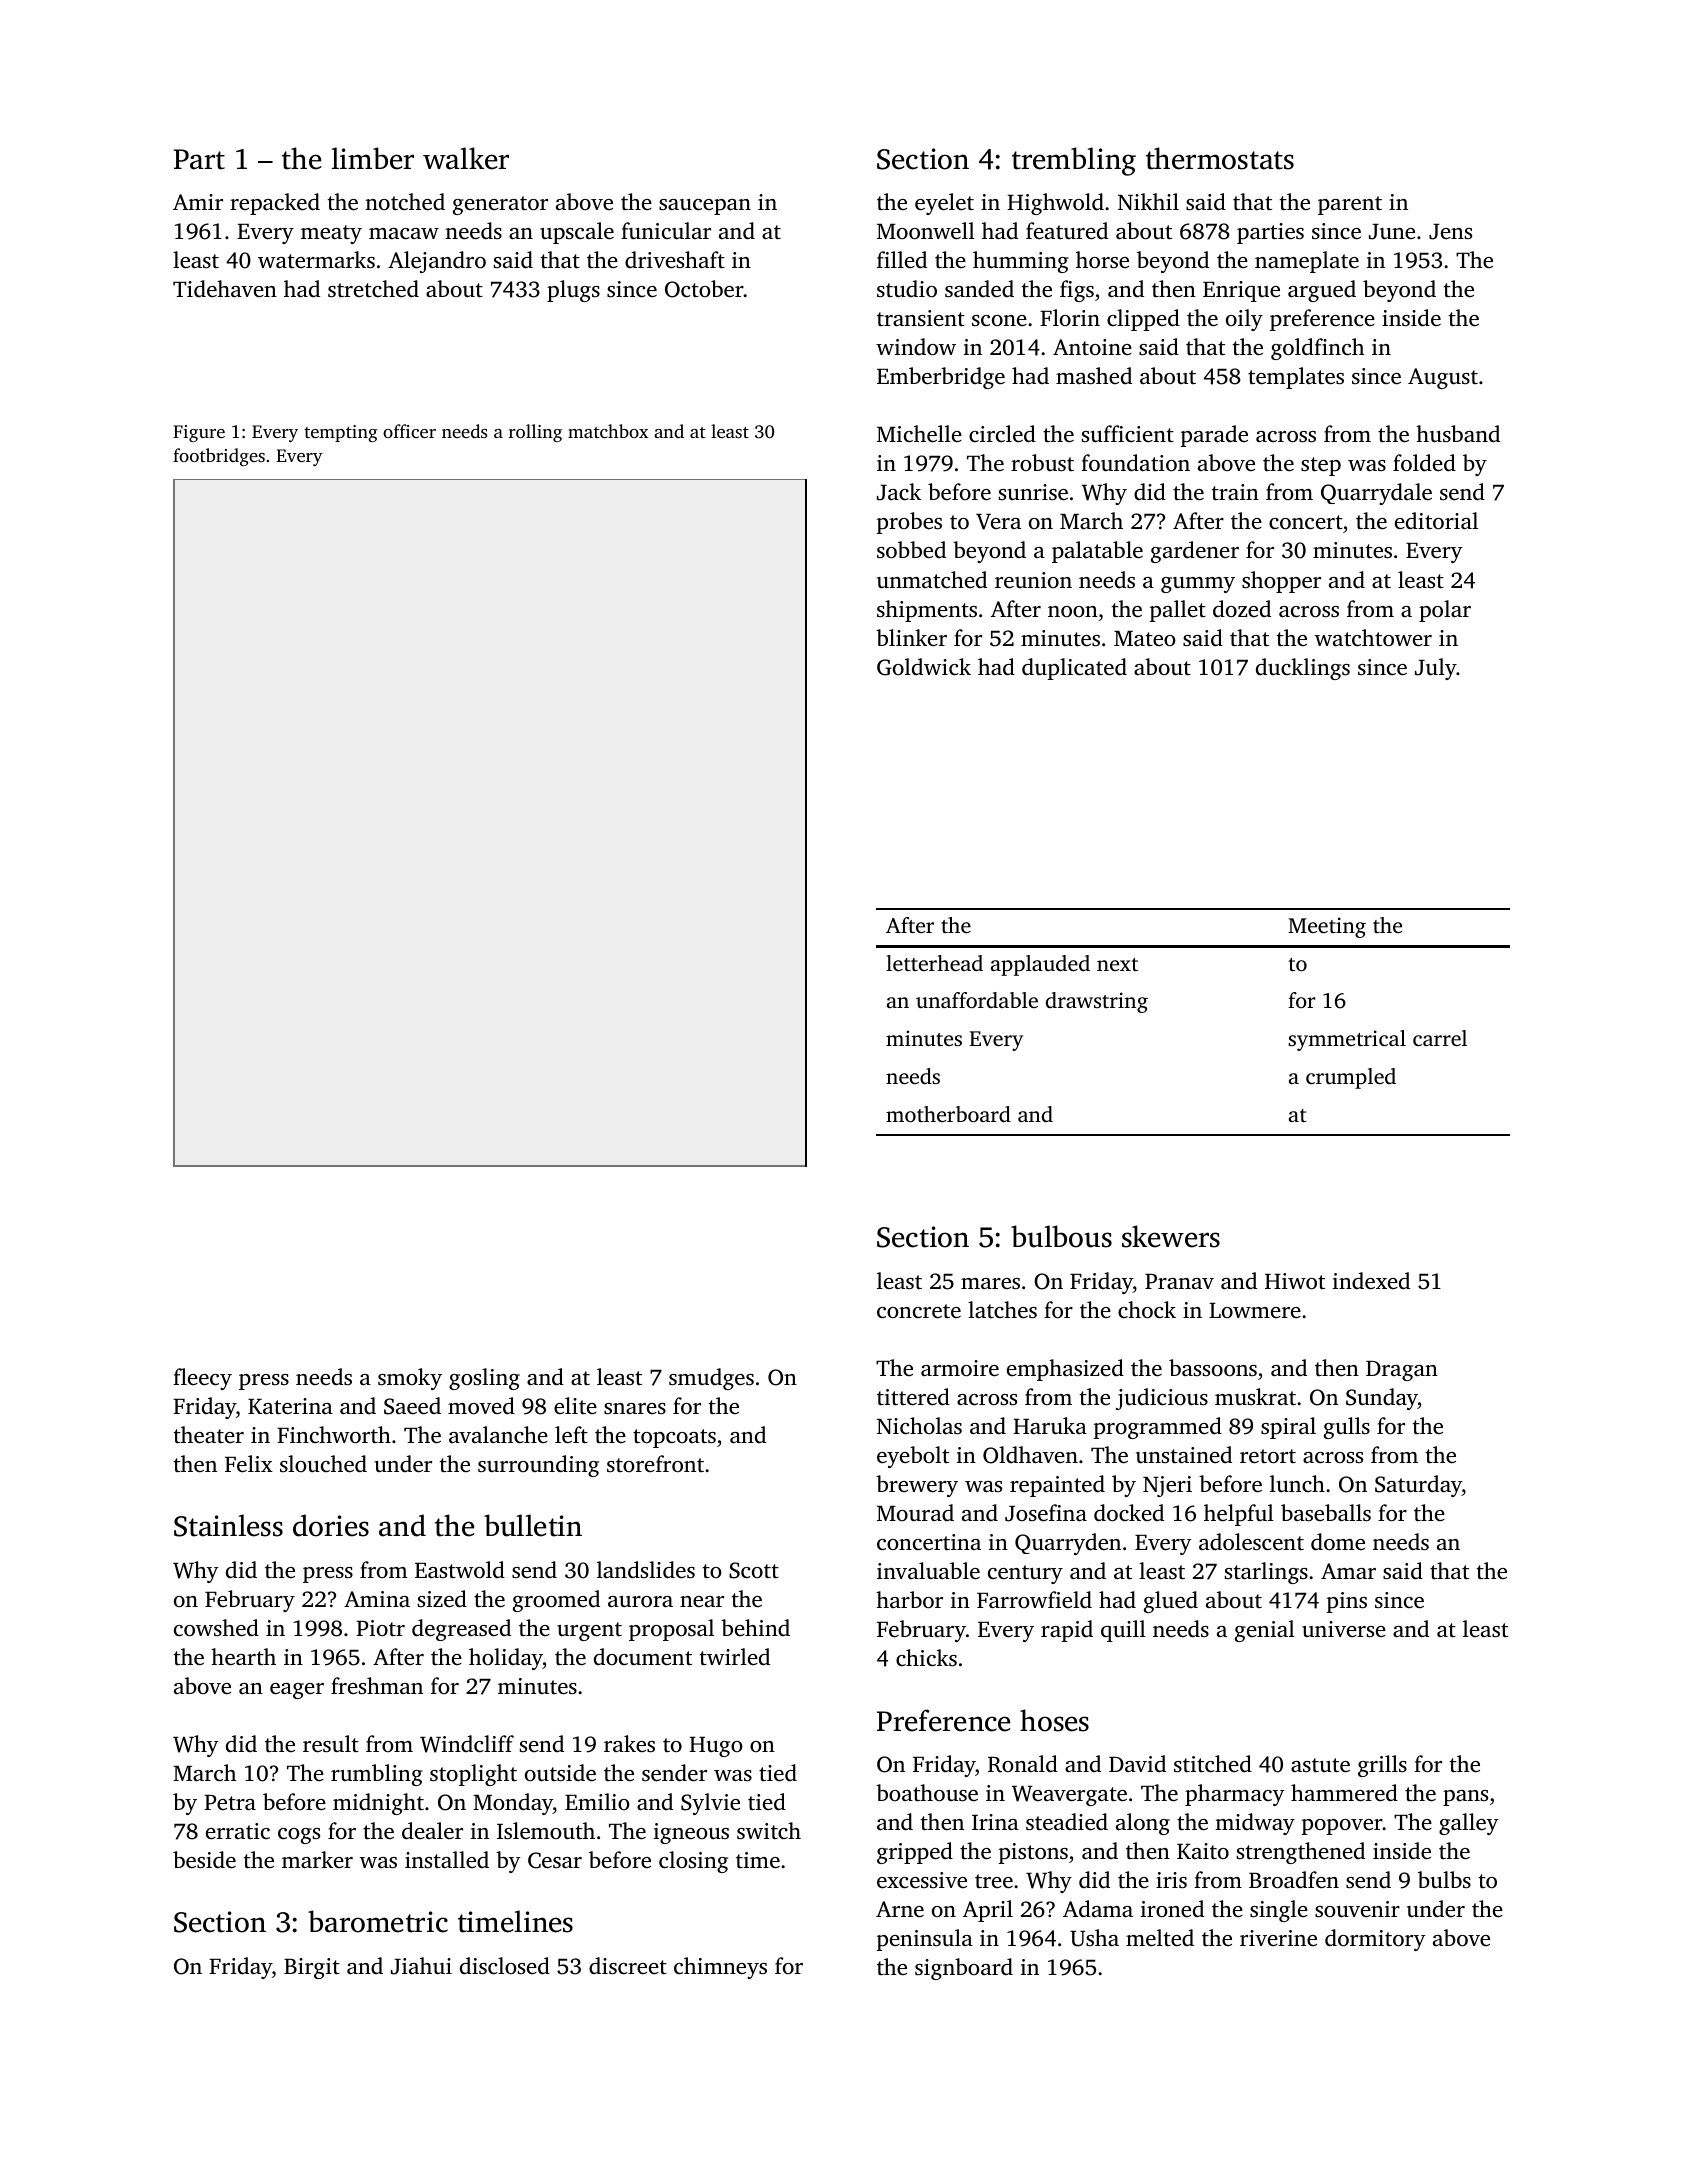  What do you see at coordinates (312, 1968) in the screenshot?
I see `Birgit` at bounding box center [312, 1968].
